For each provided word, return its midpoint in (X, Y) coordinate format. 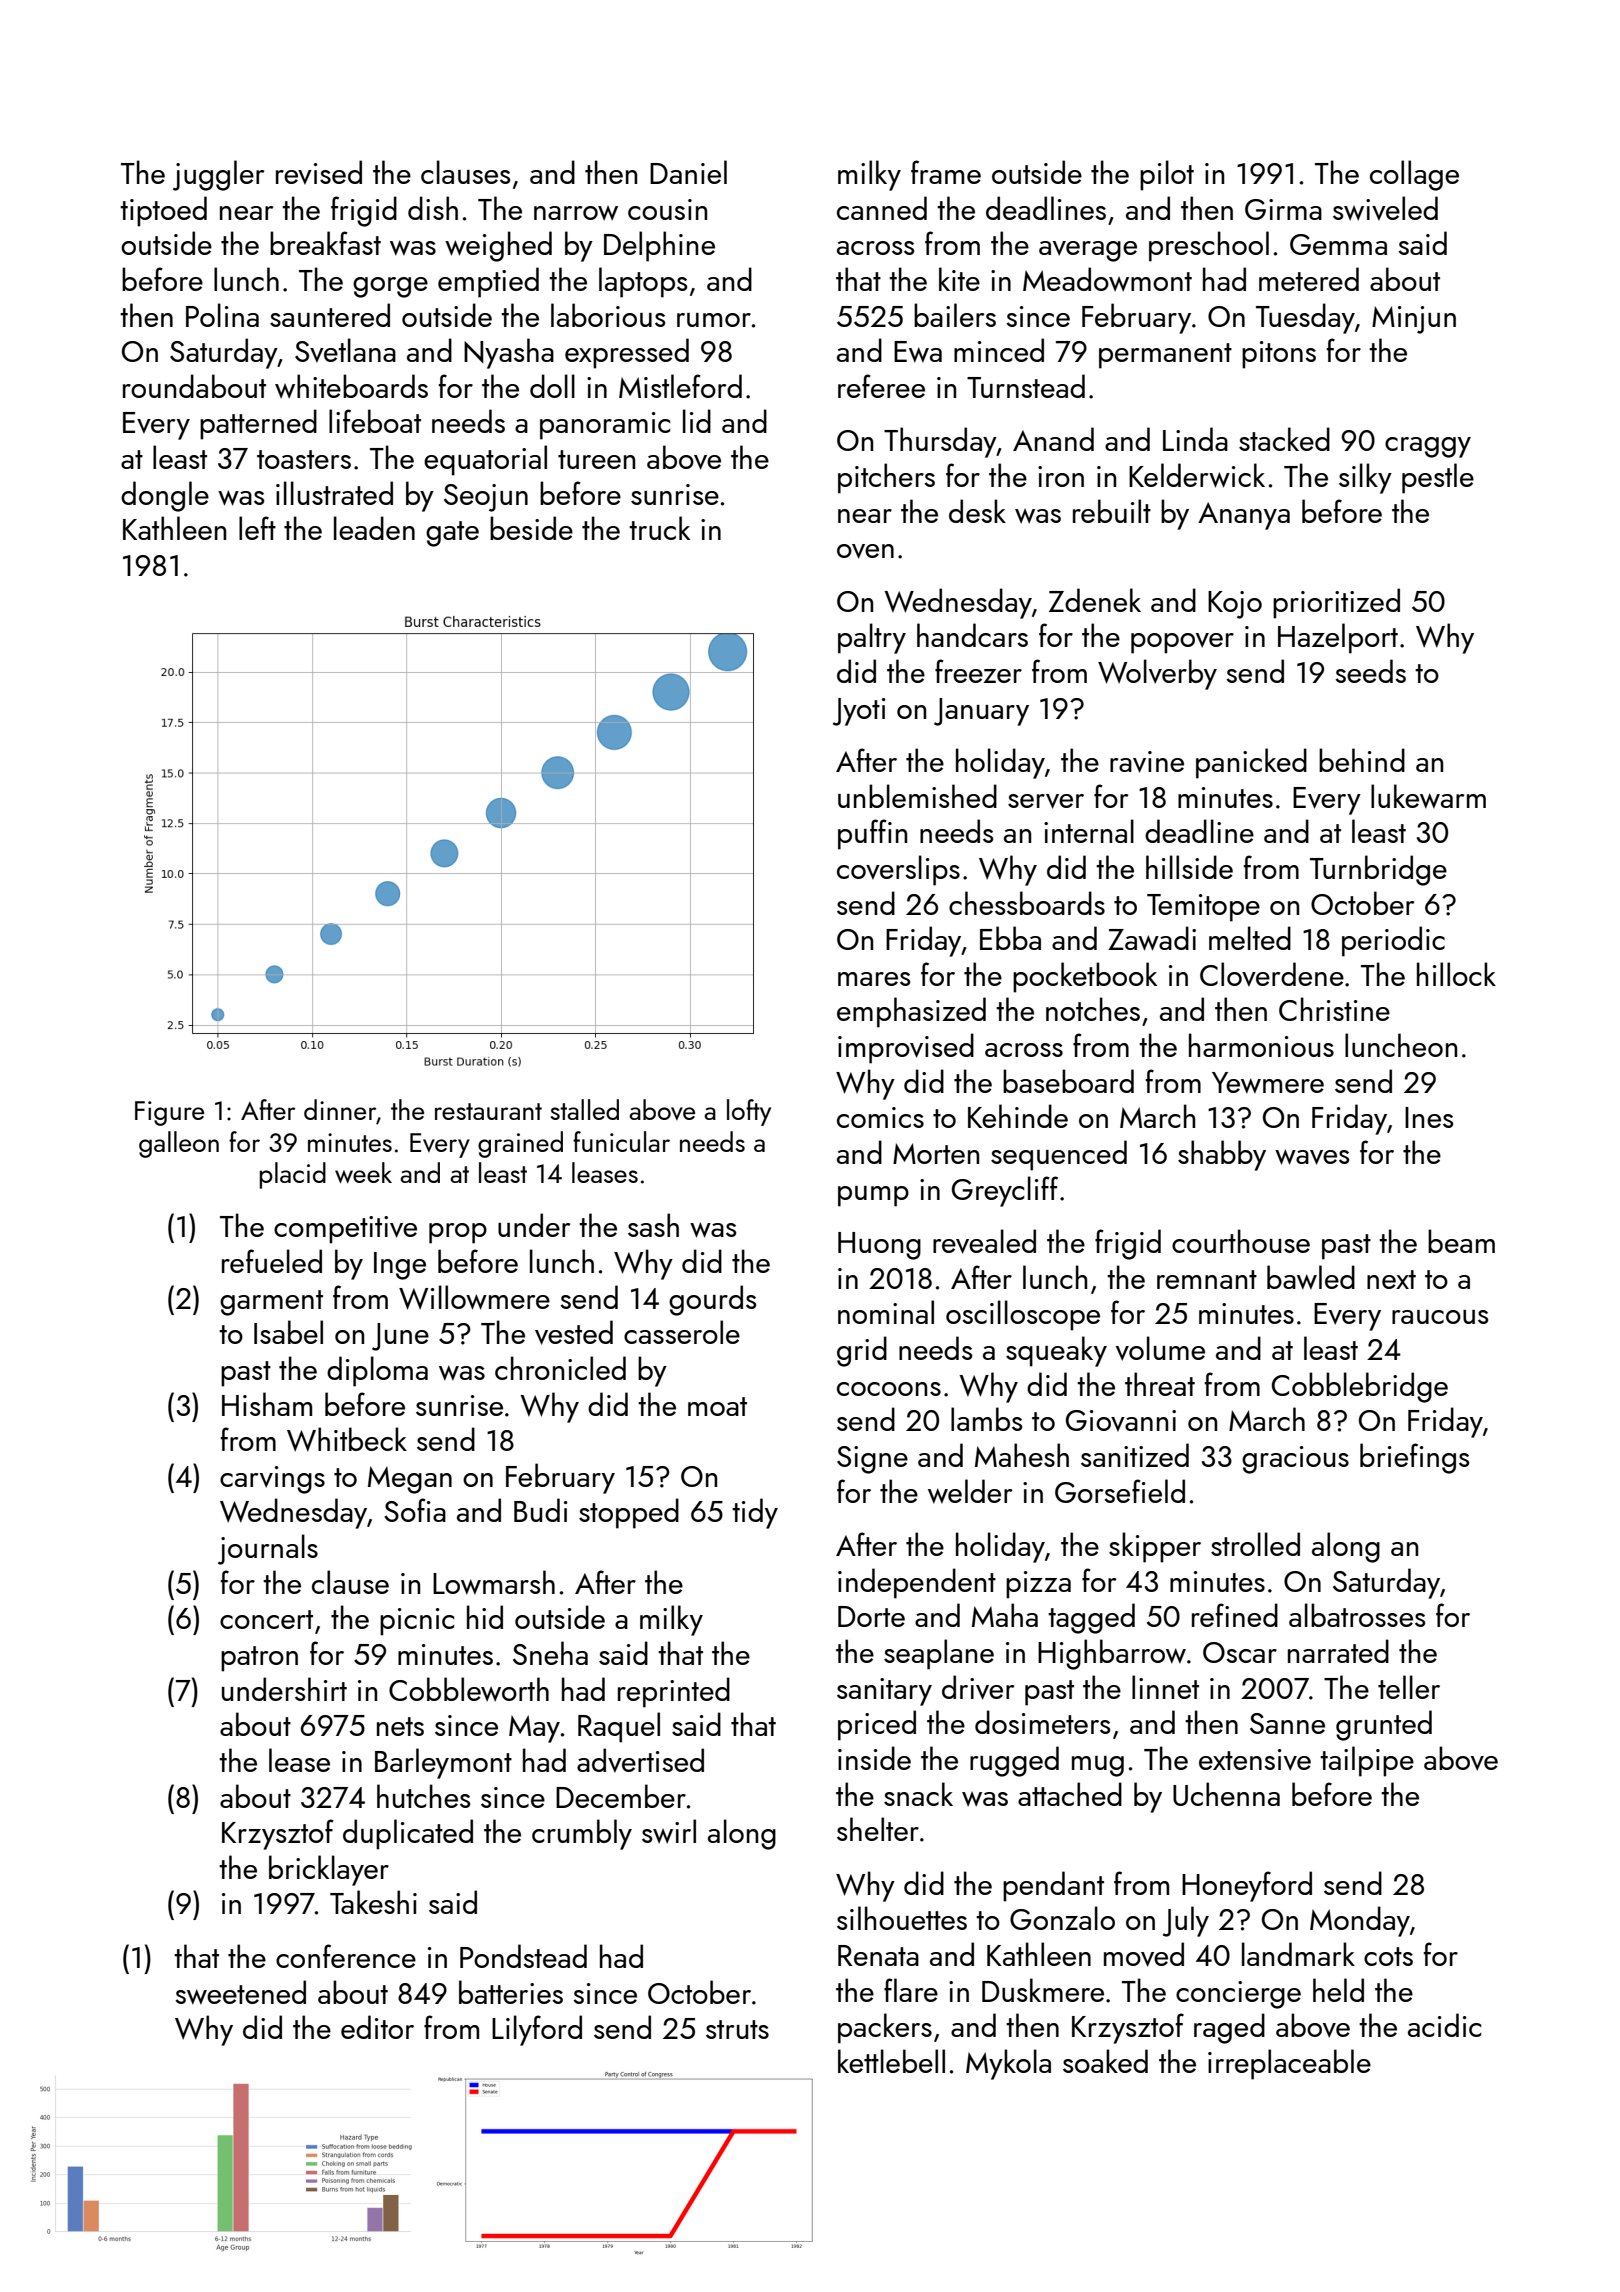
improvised (906, 1048)
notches (1093, 1009)
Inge (400, 1266)
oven (865, 551)
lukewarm (1428, 796)
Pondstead (523, 1956)
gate (452, 534)
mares (874, 979)
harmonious (1261, 1045)
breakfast (325, 243)
